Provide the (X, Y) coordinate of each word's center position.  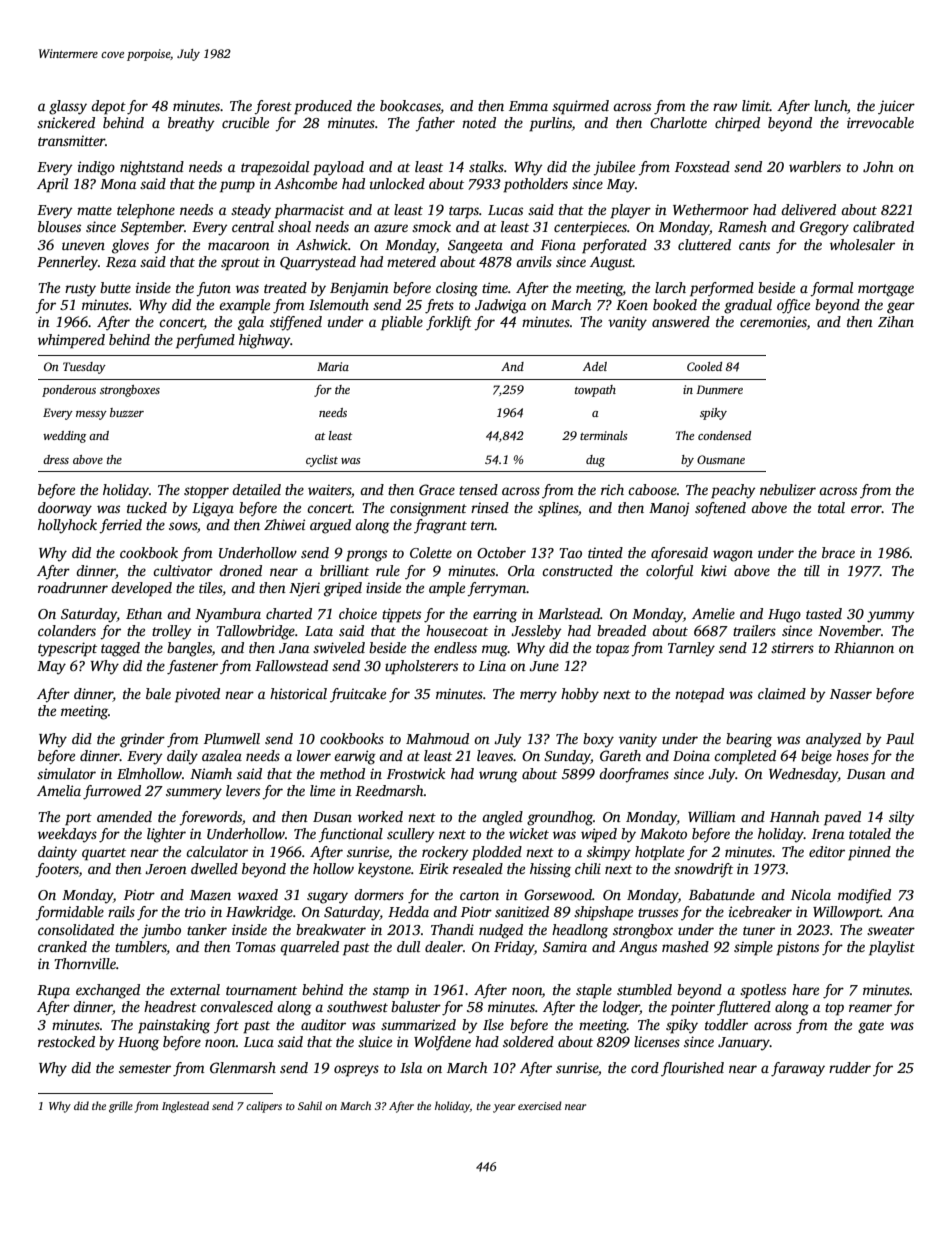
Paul (900, 738)
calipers (264, 1107)
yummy (891, 617)
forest (273, 107)
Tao (570, 553)
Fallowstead (291, 665)
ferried (120, 526)
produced (323, 107)
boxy (598, 740)
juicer (896, 107)
